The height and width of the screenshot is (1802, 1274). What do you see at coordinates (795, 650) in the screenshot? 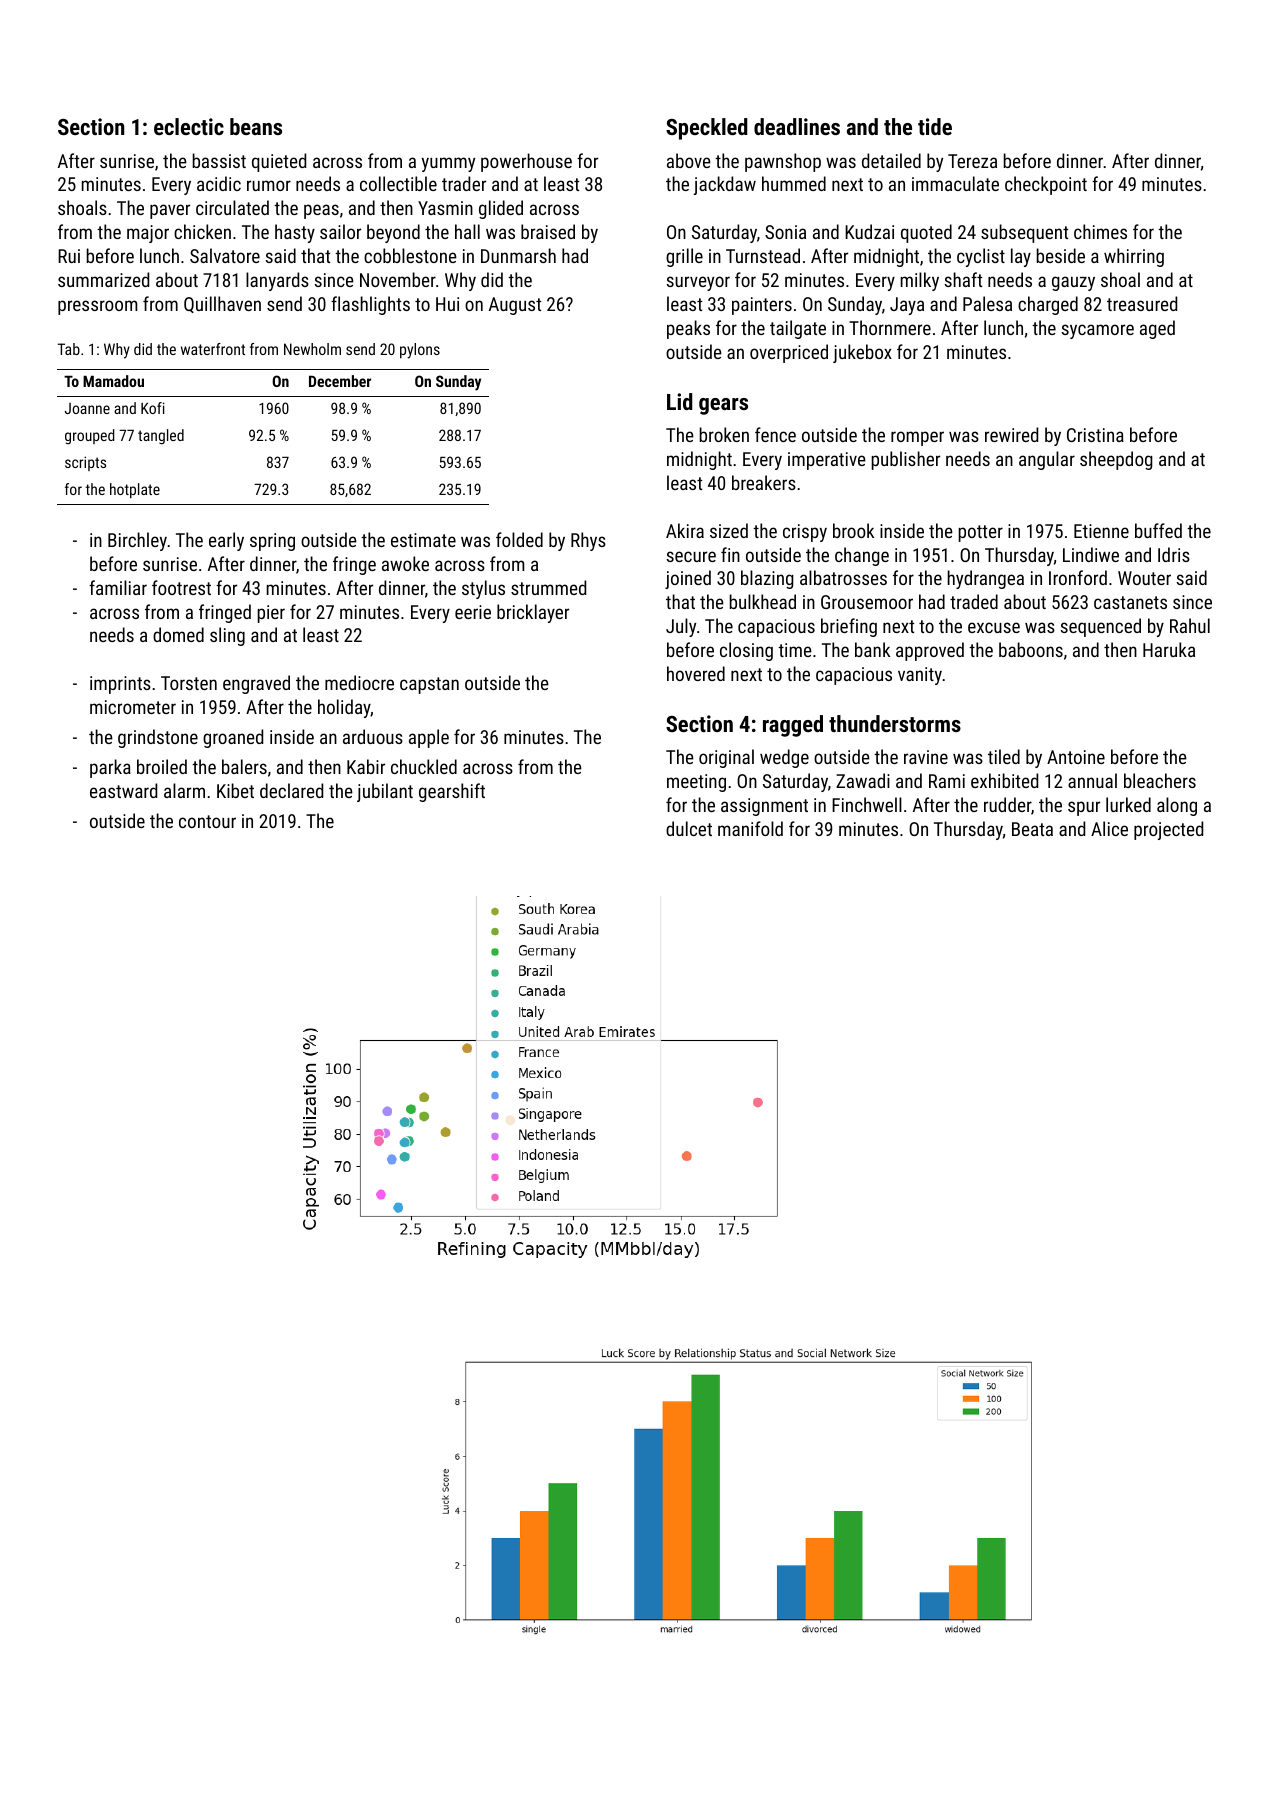
I see `time` at bounding box center [795, 650].
